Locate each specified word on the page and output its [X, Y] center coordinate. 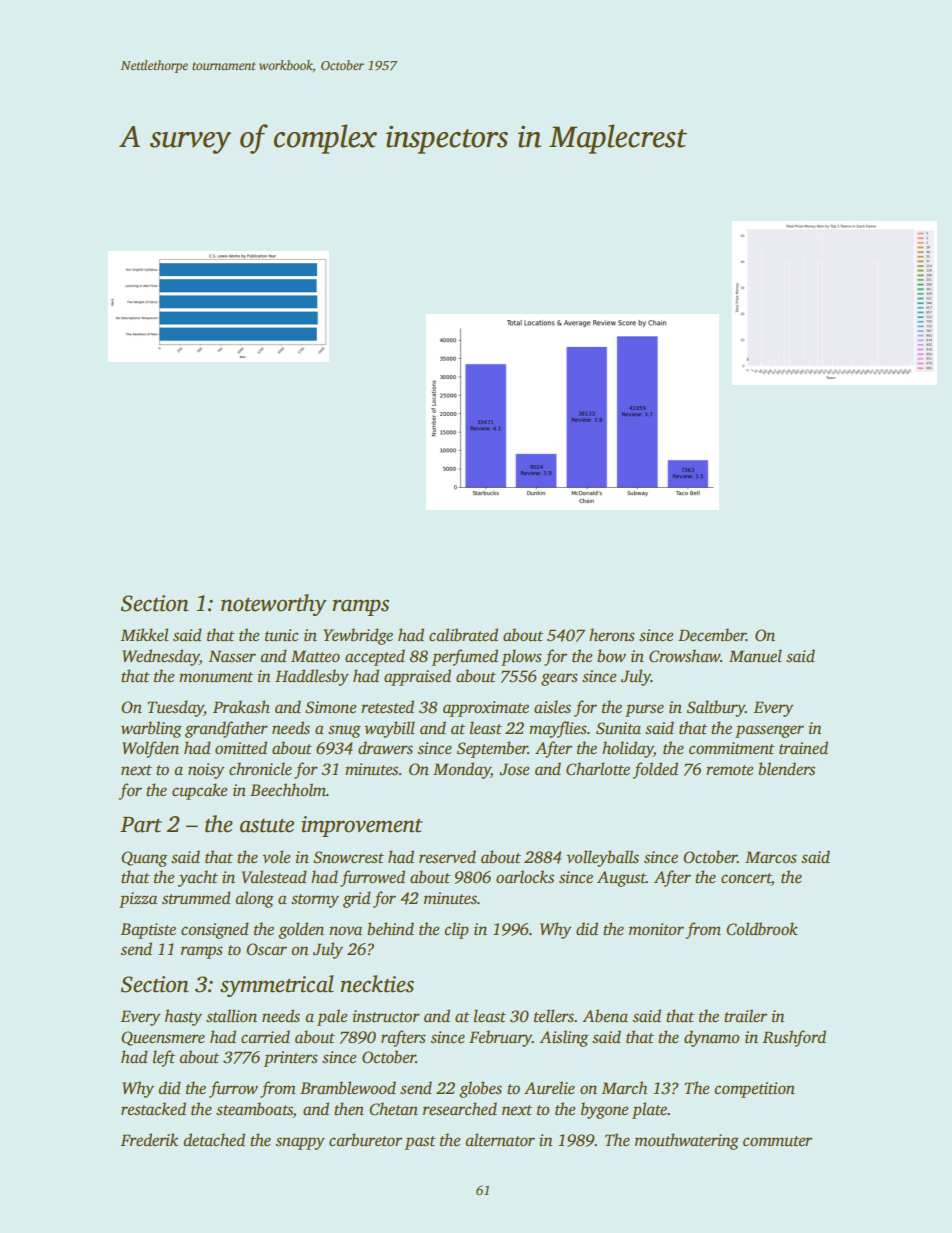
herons [612, 635]
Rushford [794, 1038]
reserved [447, 857]
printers [290, 1059]
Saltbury [716, 708]
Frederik [149, 1139]
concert [746, 879]
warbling [151, 729]
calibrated [463, 635]
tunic [281, 635]
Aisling [564, 1038]
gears [559, 679]
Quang [144, 859]
